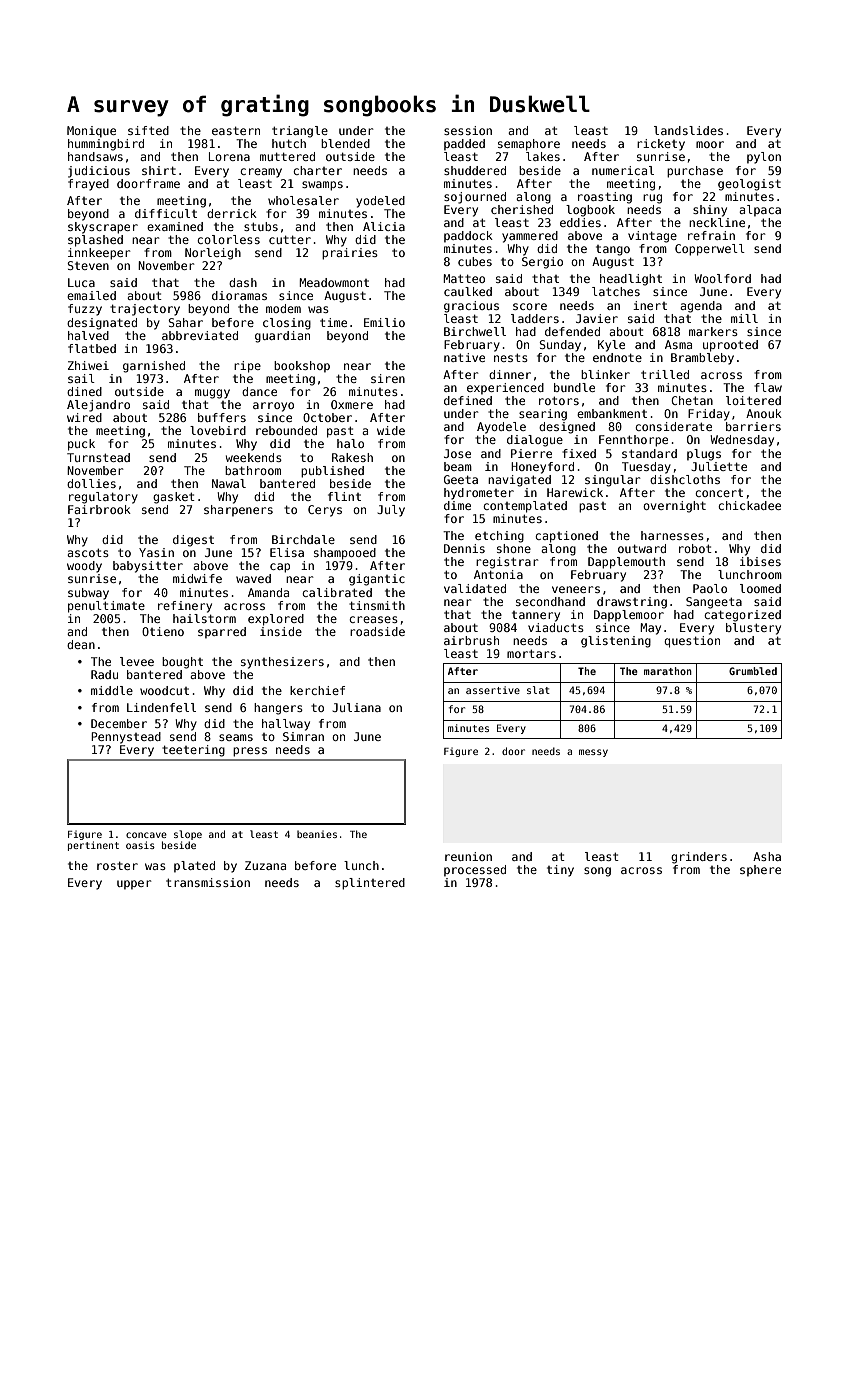  Describe the element at coordinates (631, 280) in the screenshot. I see `headlight` at that location.
